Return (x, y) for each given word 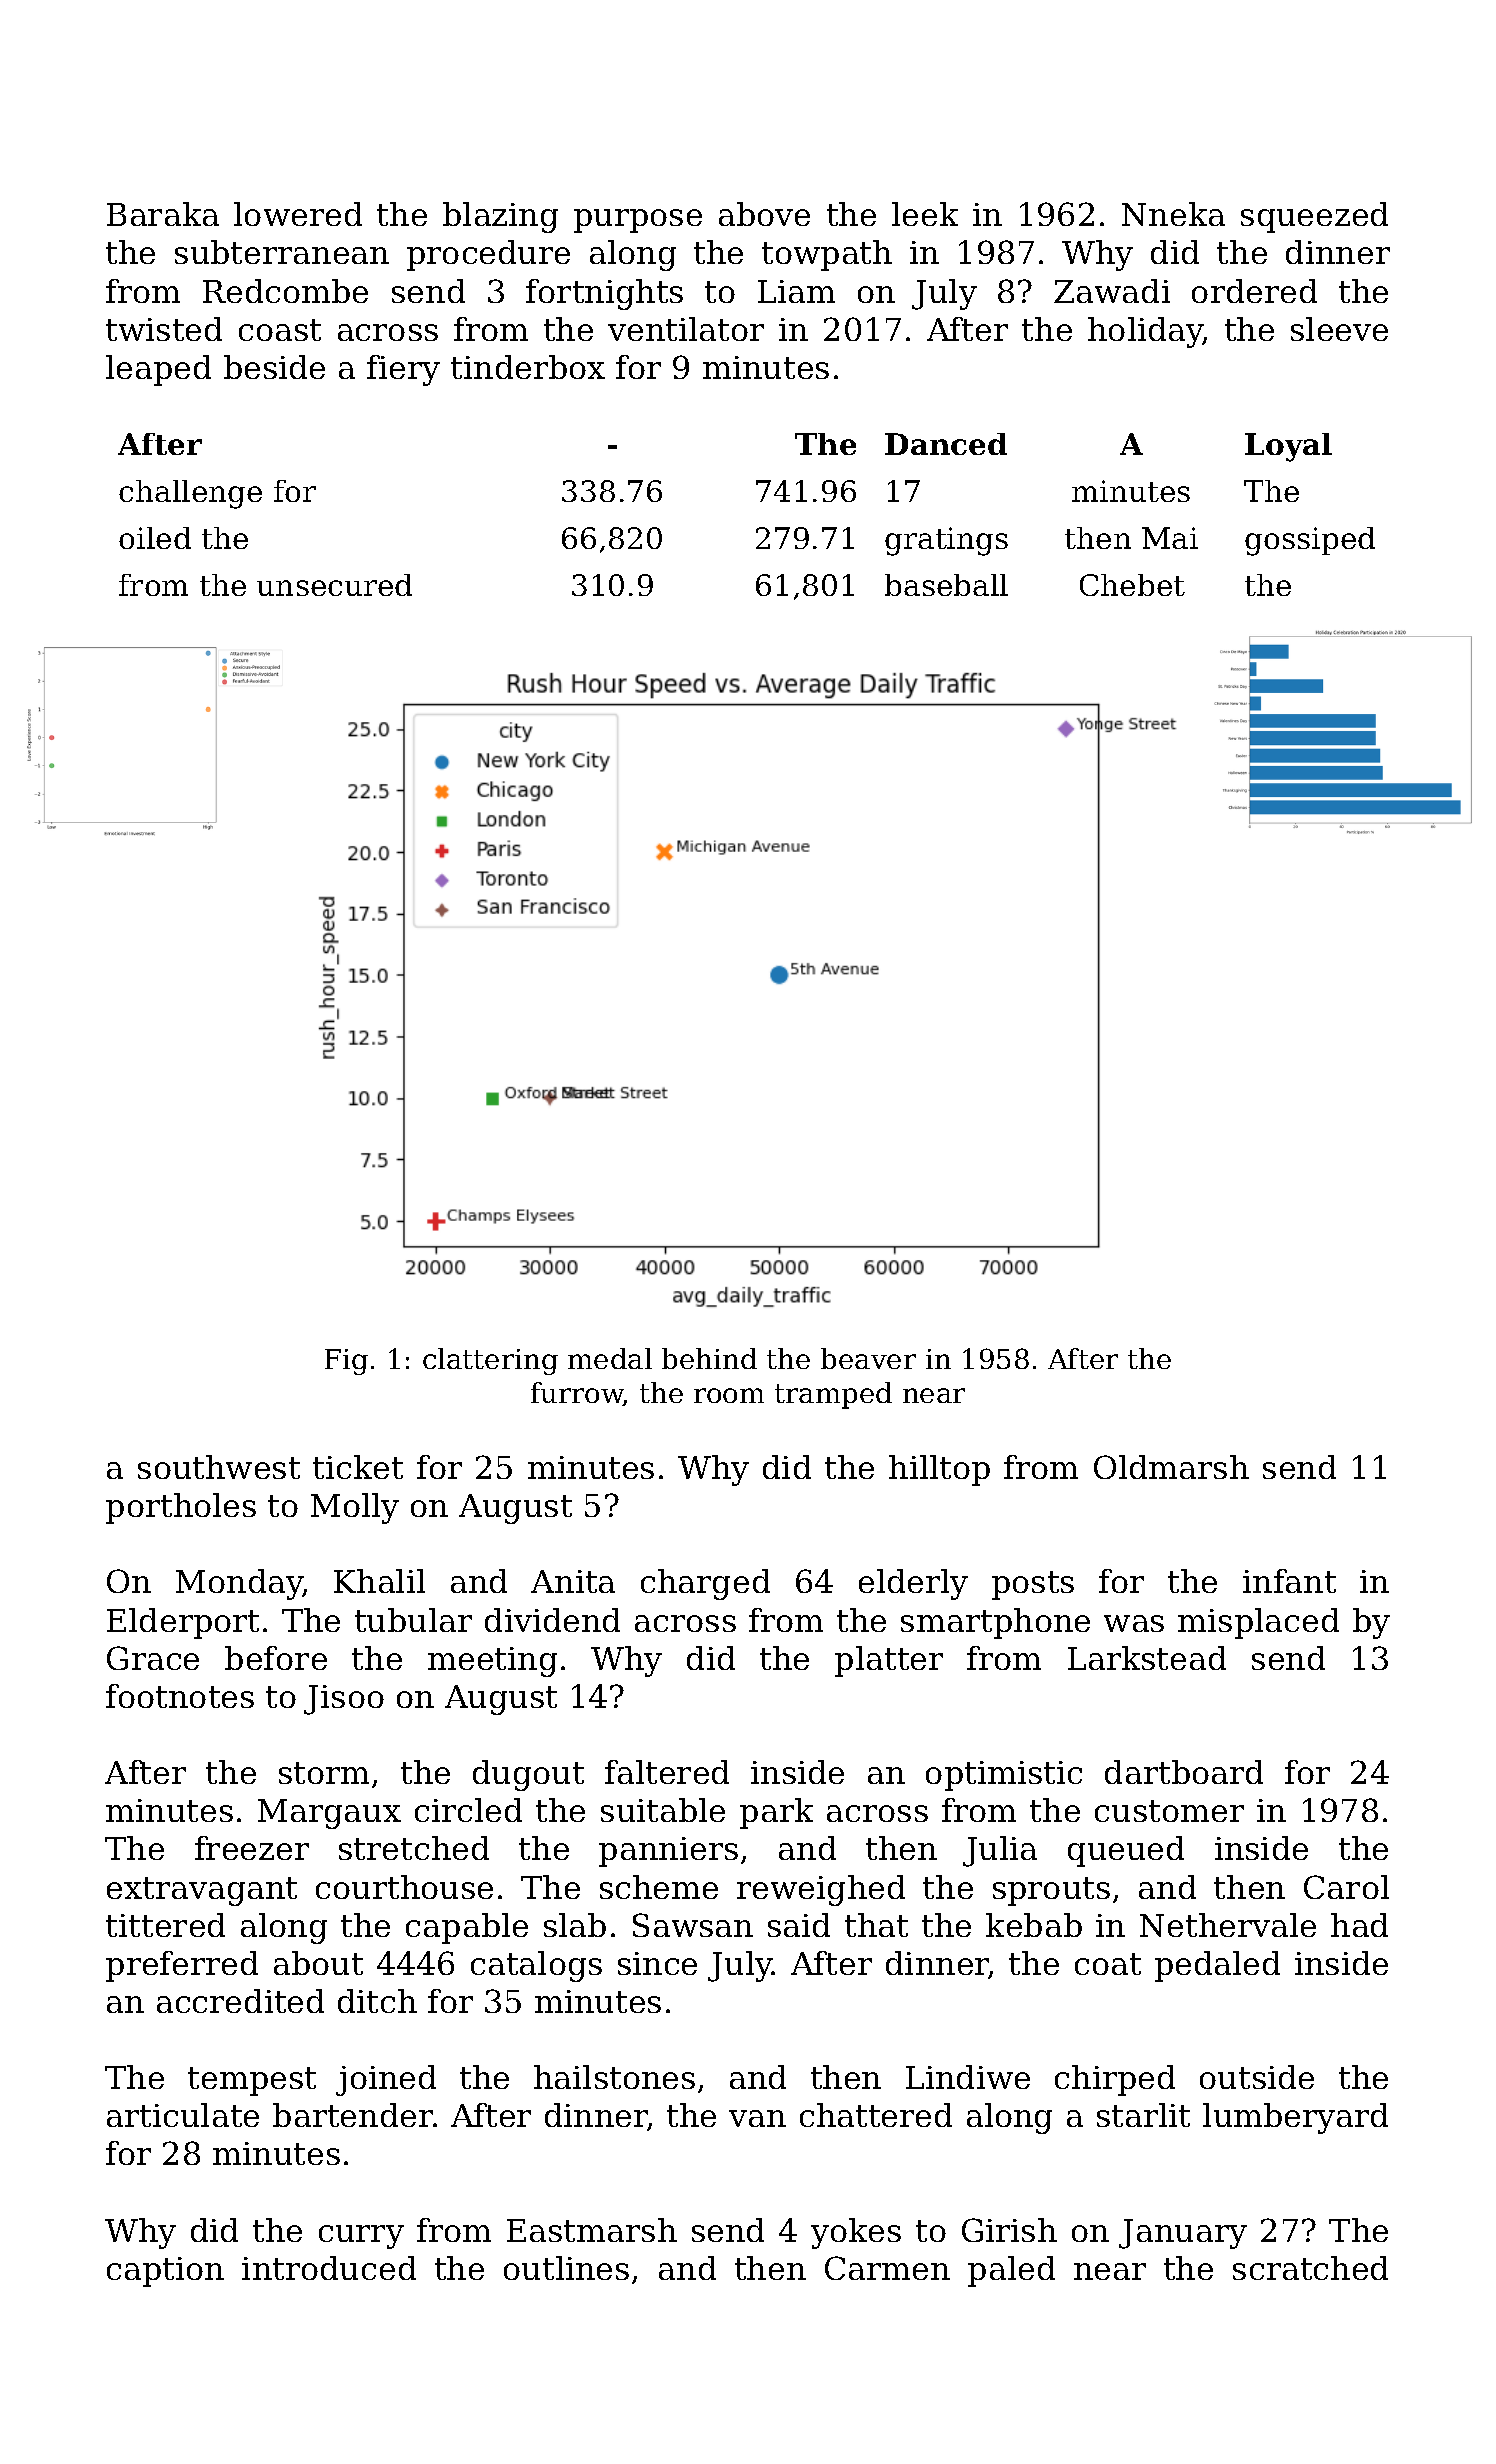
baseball (946, 585)
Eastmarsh (592, 2230)
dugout (528, 1775)
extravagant (202, 1891)
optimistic (1004, 1776)
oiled (155, 538)
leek (925, 214)
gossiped (1310, 541)
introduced (329, 2268)
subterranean (282, 252)
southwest (219, 1467)
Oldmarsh (1171, 1467)
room (729, 1395)
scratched (1310, 2268)
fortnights (604, 294)
